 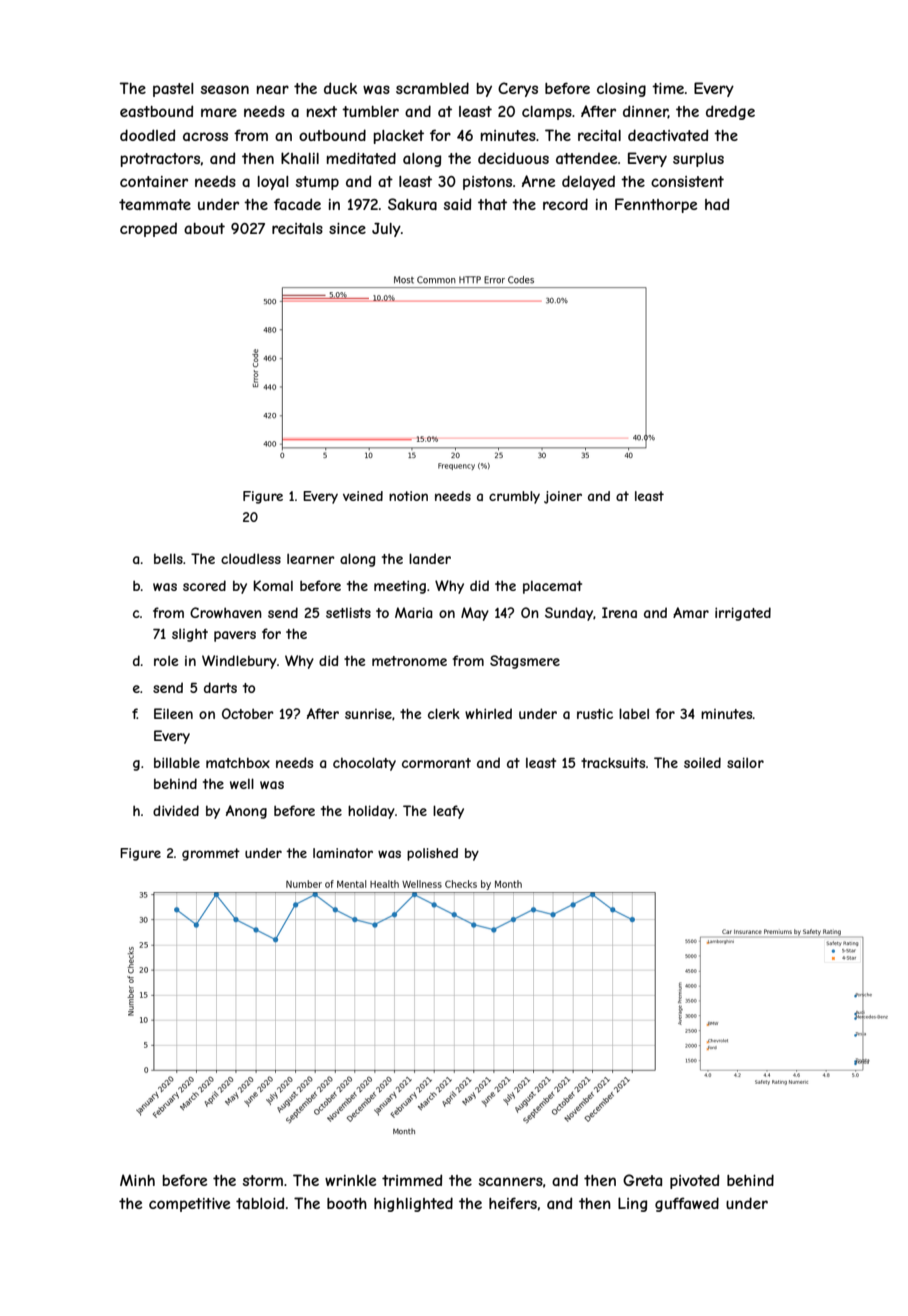 I want to click on divided, so click(x=176, y=810).
